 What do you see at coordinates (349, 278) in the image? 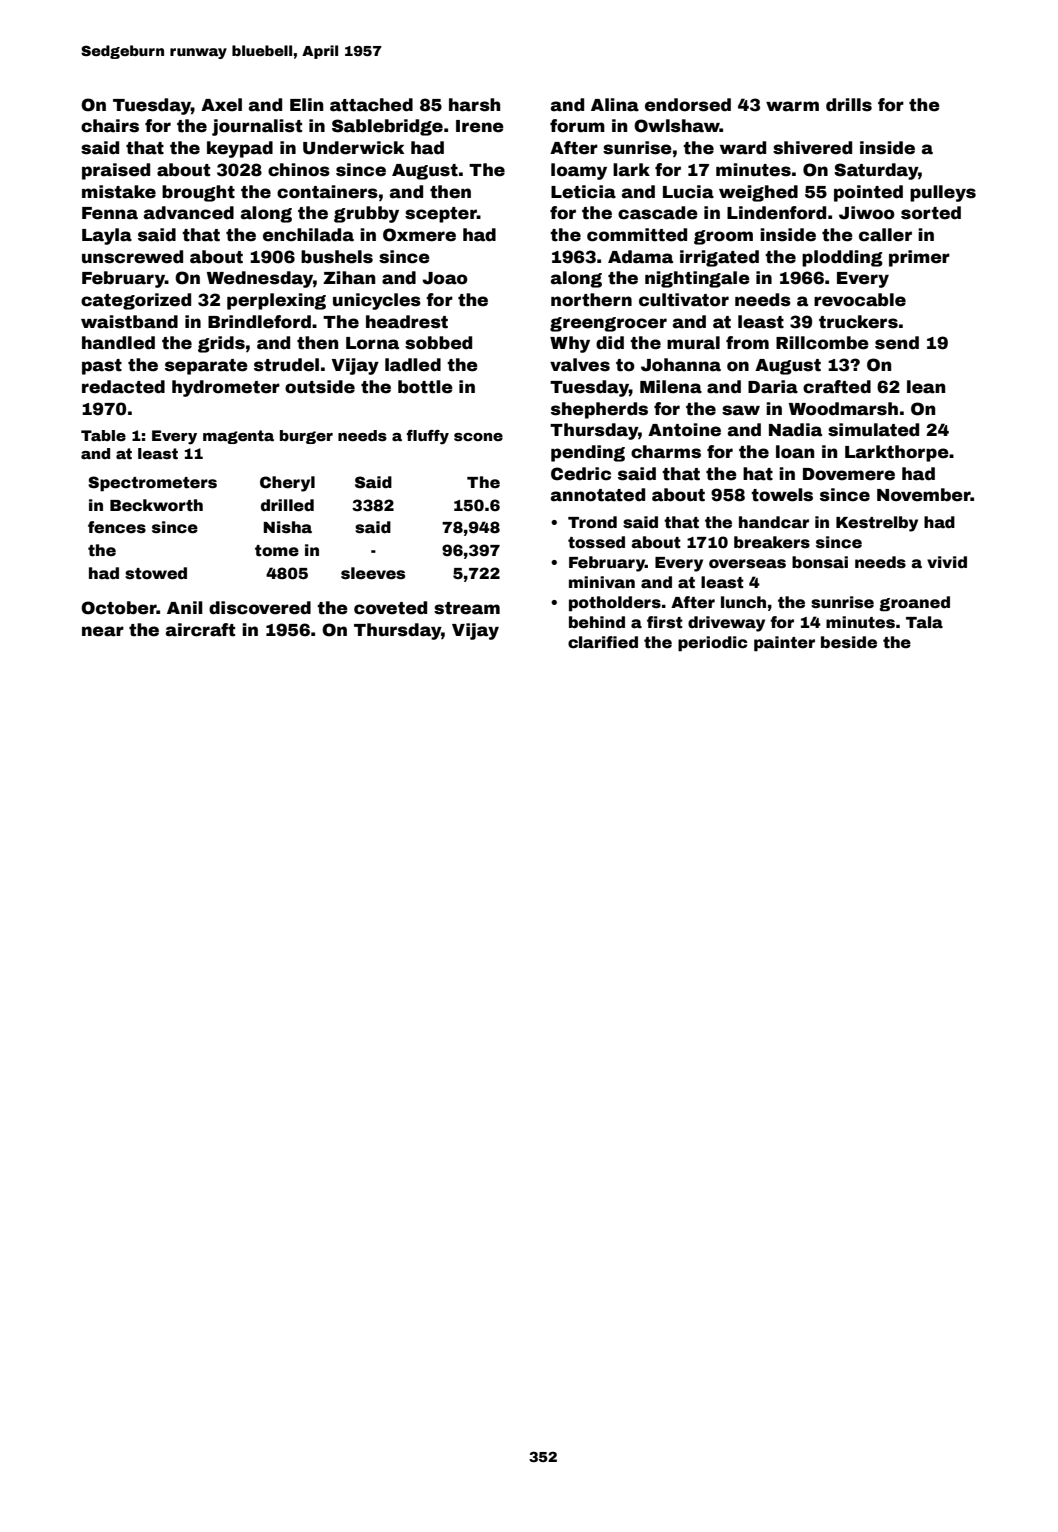
I see `Zihan` at bounding box center [349, 278].
